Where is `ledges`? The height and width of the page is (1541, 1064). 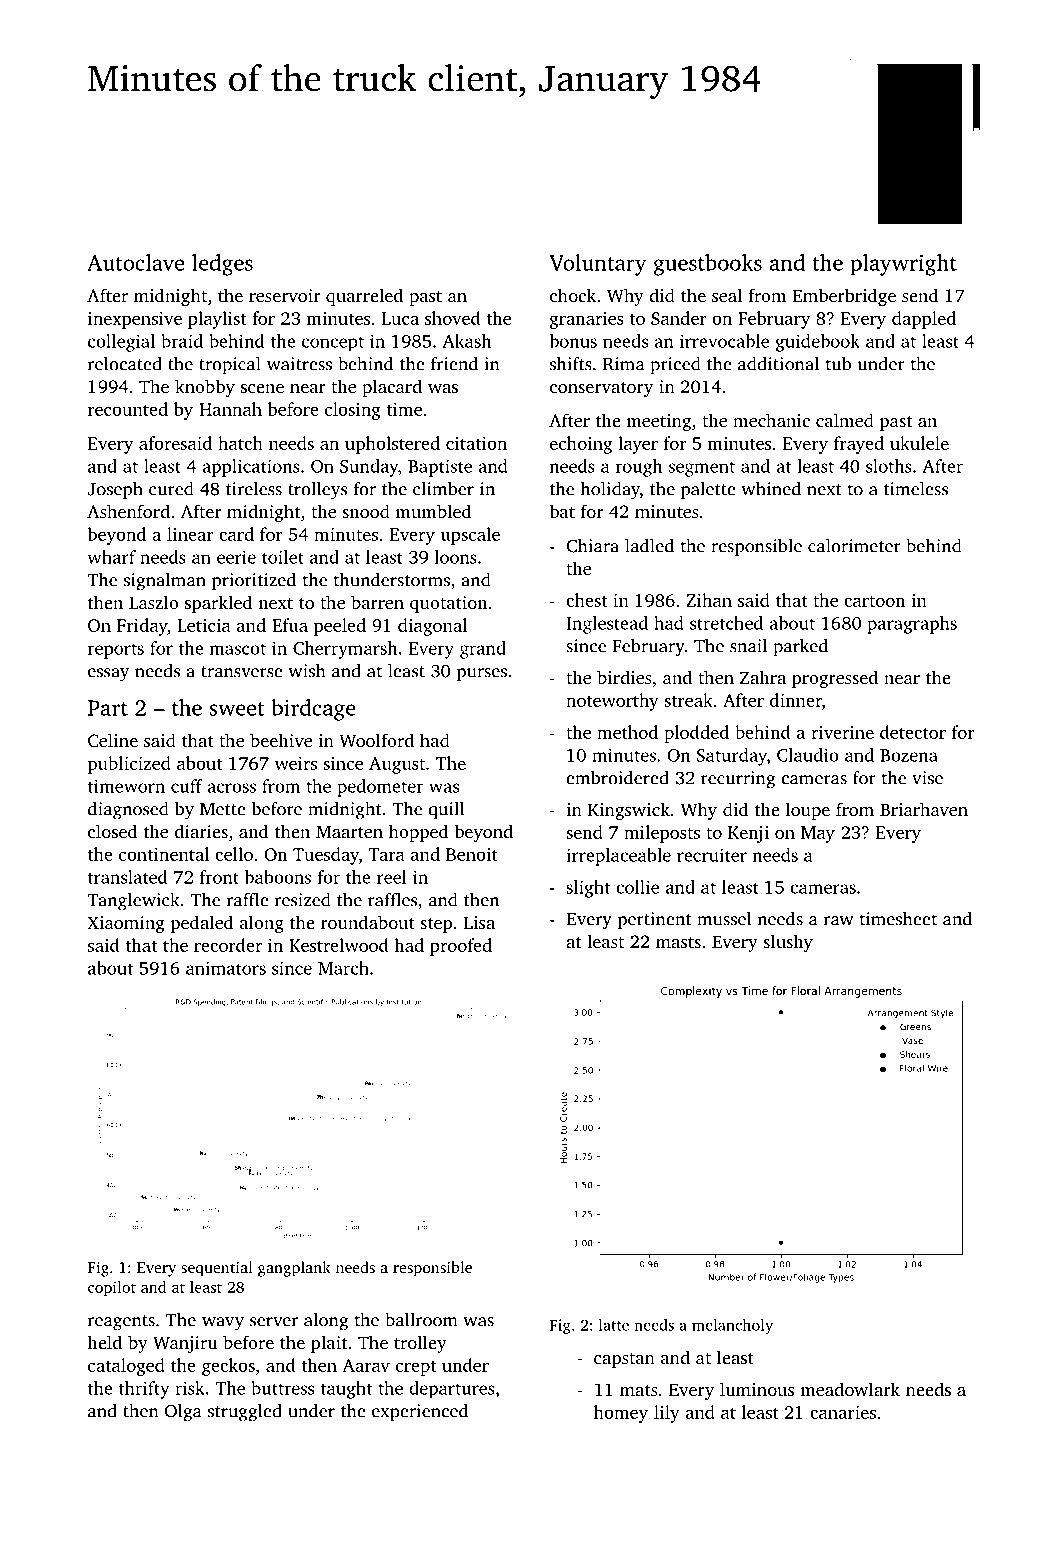 ledges is located at coordinates (222, 265).
